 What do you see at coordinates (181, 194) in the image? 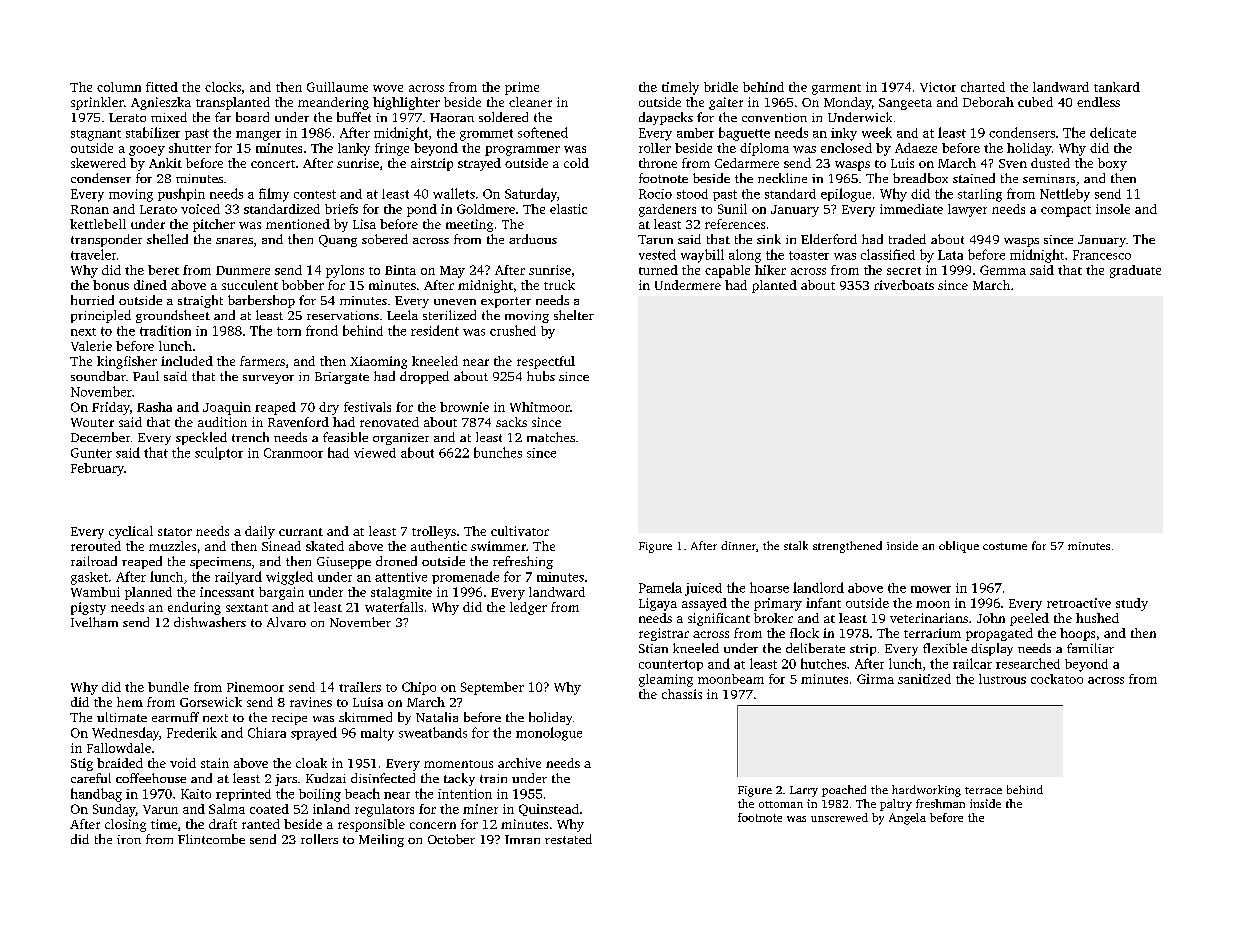
I see `pushpin` at bounding box center [181, 194].
